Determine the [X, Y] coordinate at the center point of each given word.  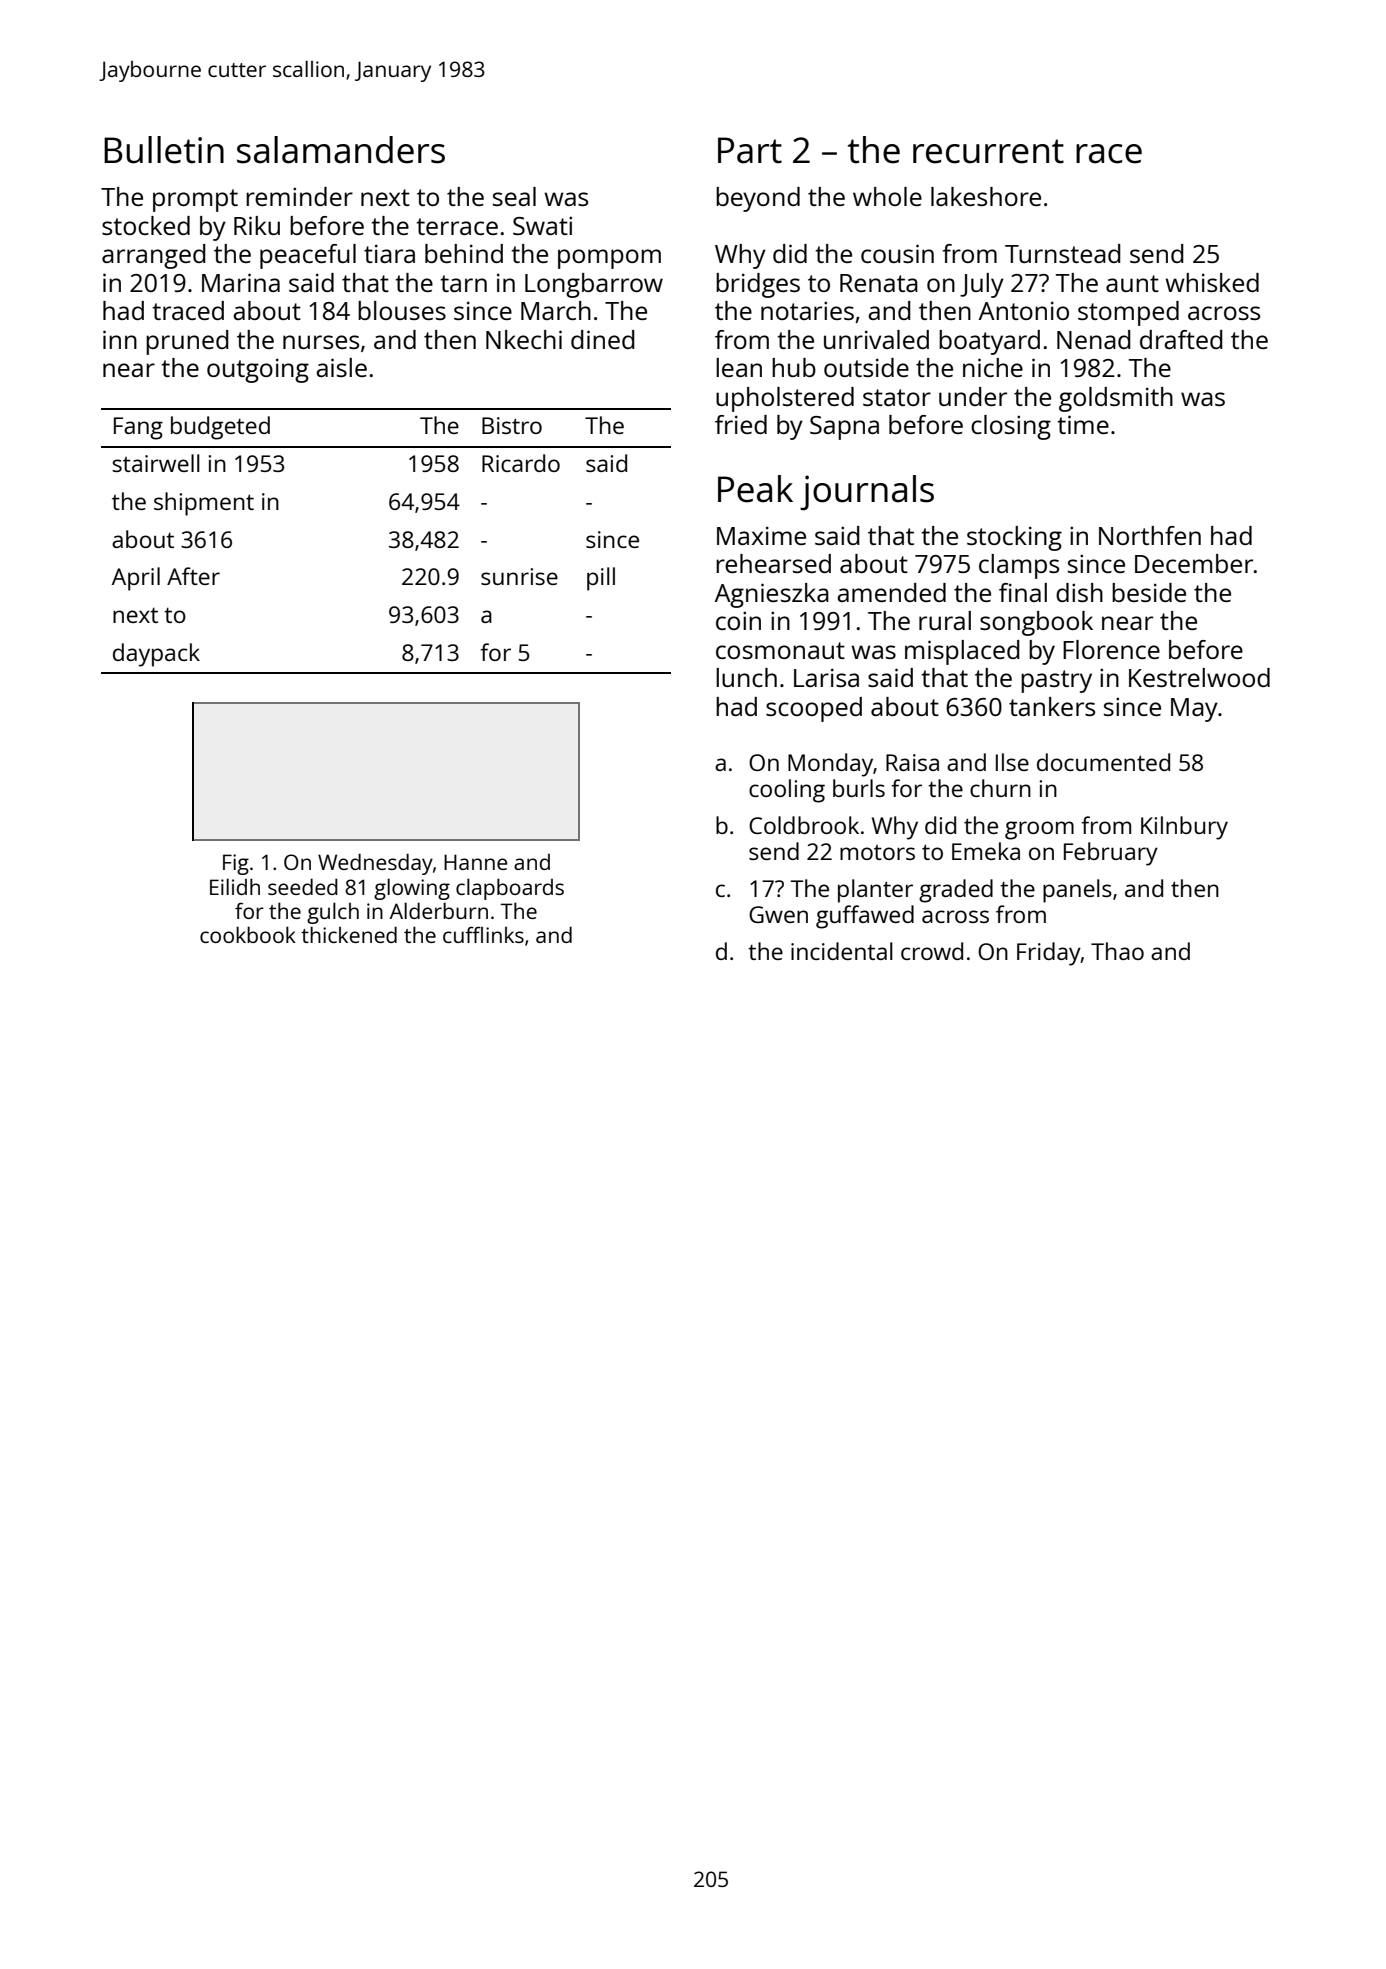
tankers [1052, 706]
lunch [746, 677]
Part [750, 150]
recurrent [988, 151]
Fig [236, 864]
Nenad [1094, 339]
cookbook [248, 934]
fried [741, 424]
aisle [341, 367]
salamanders [341, 150]
